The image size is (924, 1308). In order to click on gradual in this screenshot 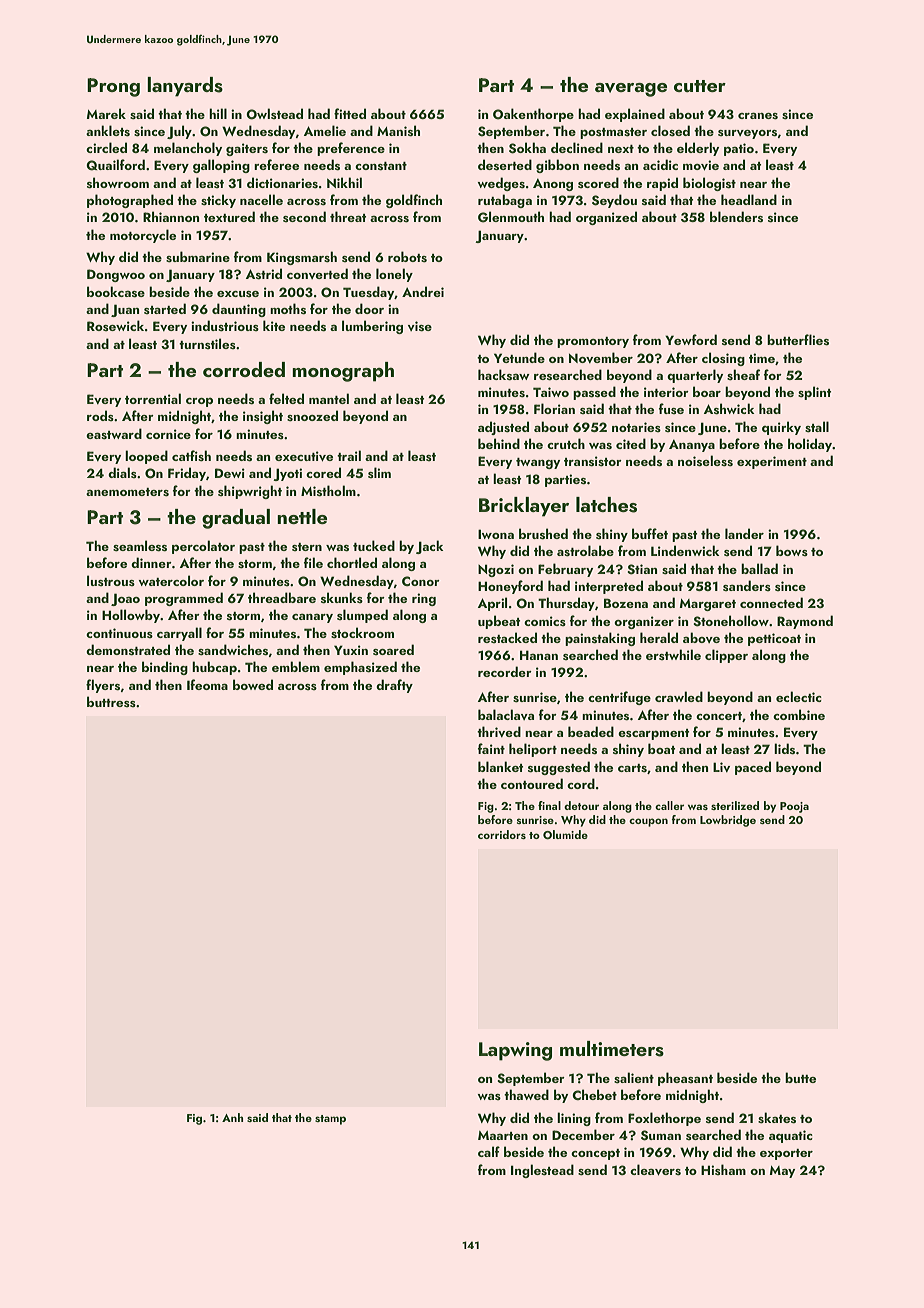, I will do `click(236, 519)`.
